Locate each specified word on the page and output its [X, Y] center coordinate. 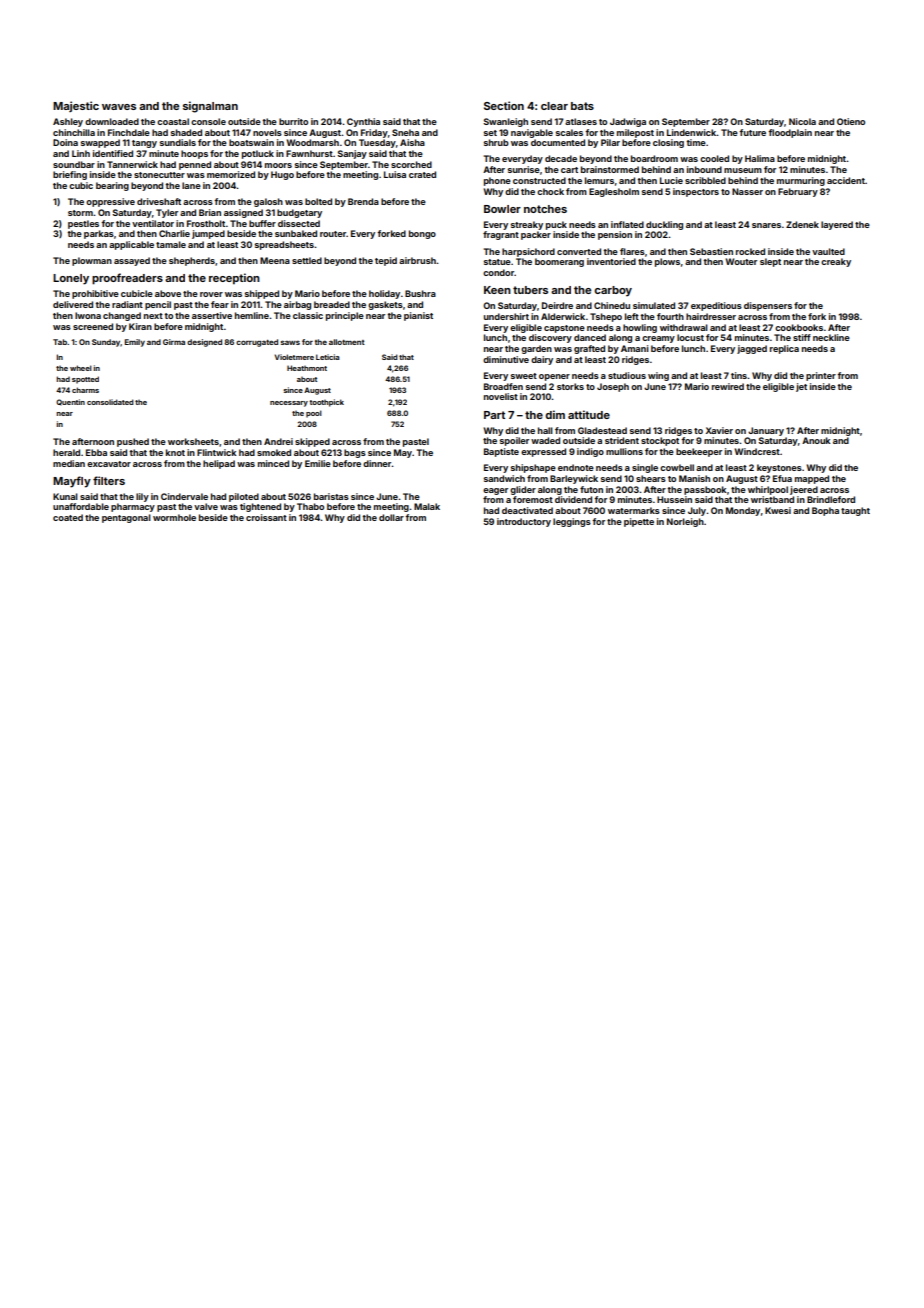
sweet [524, 376]
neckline [831, 337]
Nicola [802, 121]
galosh [268, 202]
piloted [244, 497]
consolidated [110, 402]
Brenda [363, 201]
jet [801, 387]
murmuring [801, 181]
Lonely [71, 279]
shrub [496, 142]
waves [119, 107]
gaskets [385, 305]
